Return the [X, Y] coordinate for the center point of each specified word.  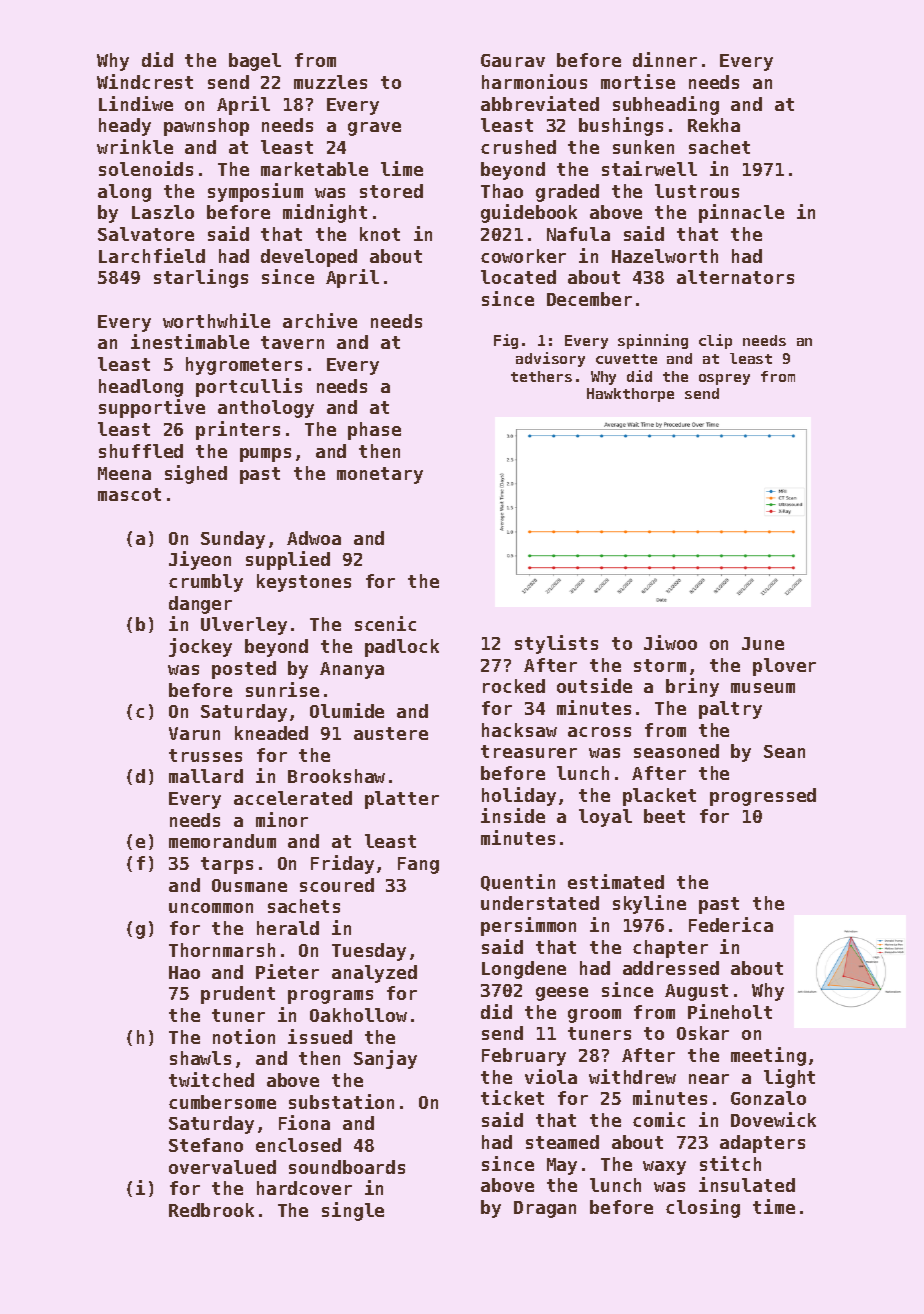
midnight [325, 213]
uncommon [211, 908]
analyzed [374, 974]
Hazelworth [665, 256]
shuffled [141, 451]
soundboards [347, 1167]
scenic [385, 623]
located [518, 277]
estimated [616, 881]
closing [703, 1208]
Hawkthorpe [630, 395]
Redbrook [211, 1210]
